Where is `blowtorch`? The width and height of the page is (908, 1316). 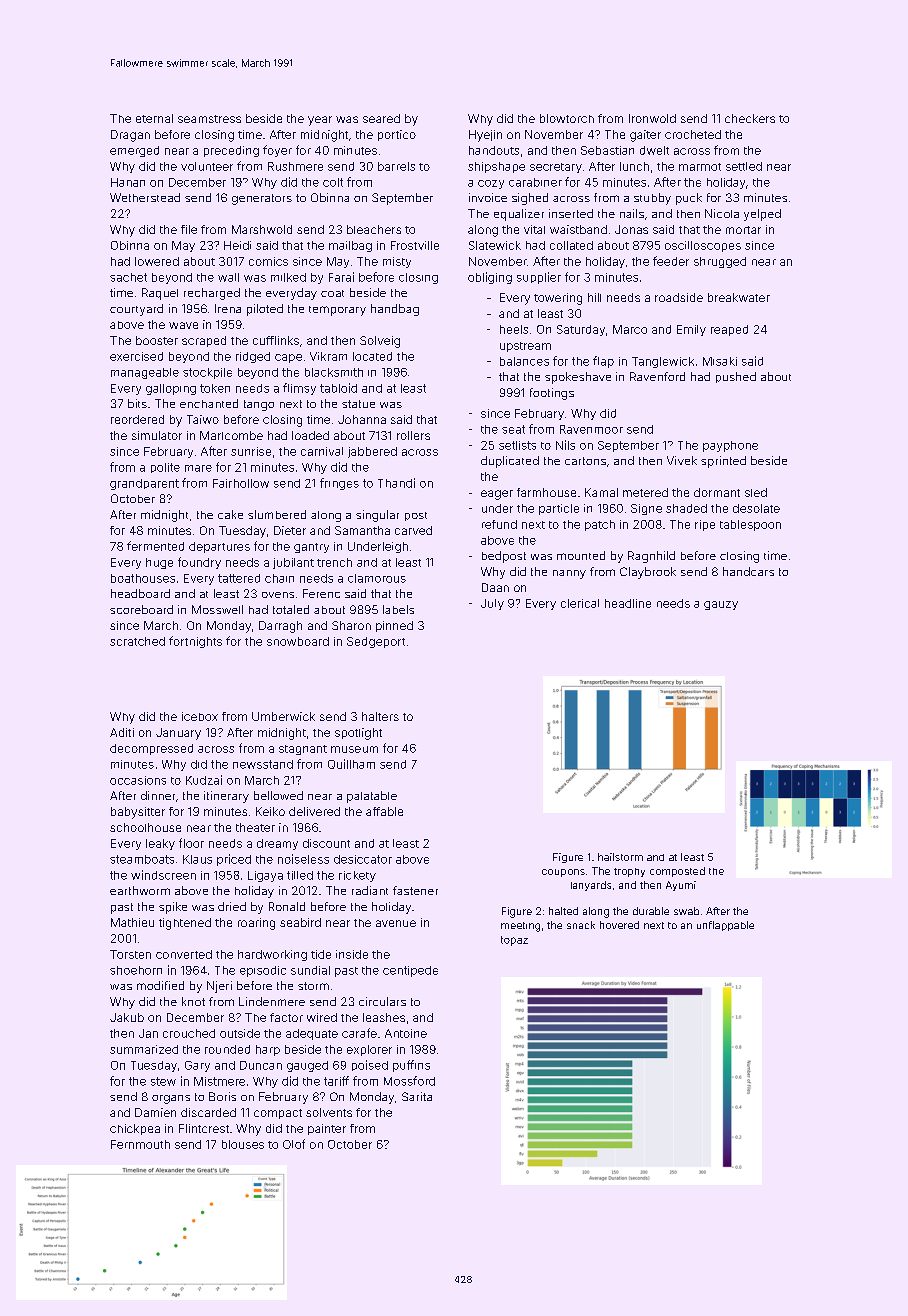 blowtorch is located at coordinates (567, 118).
